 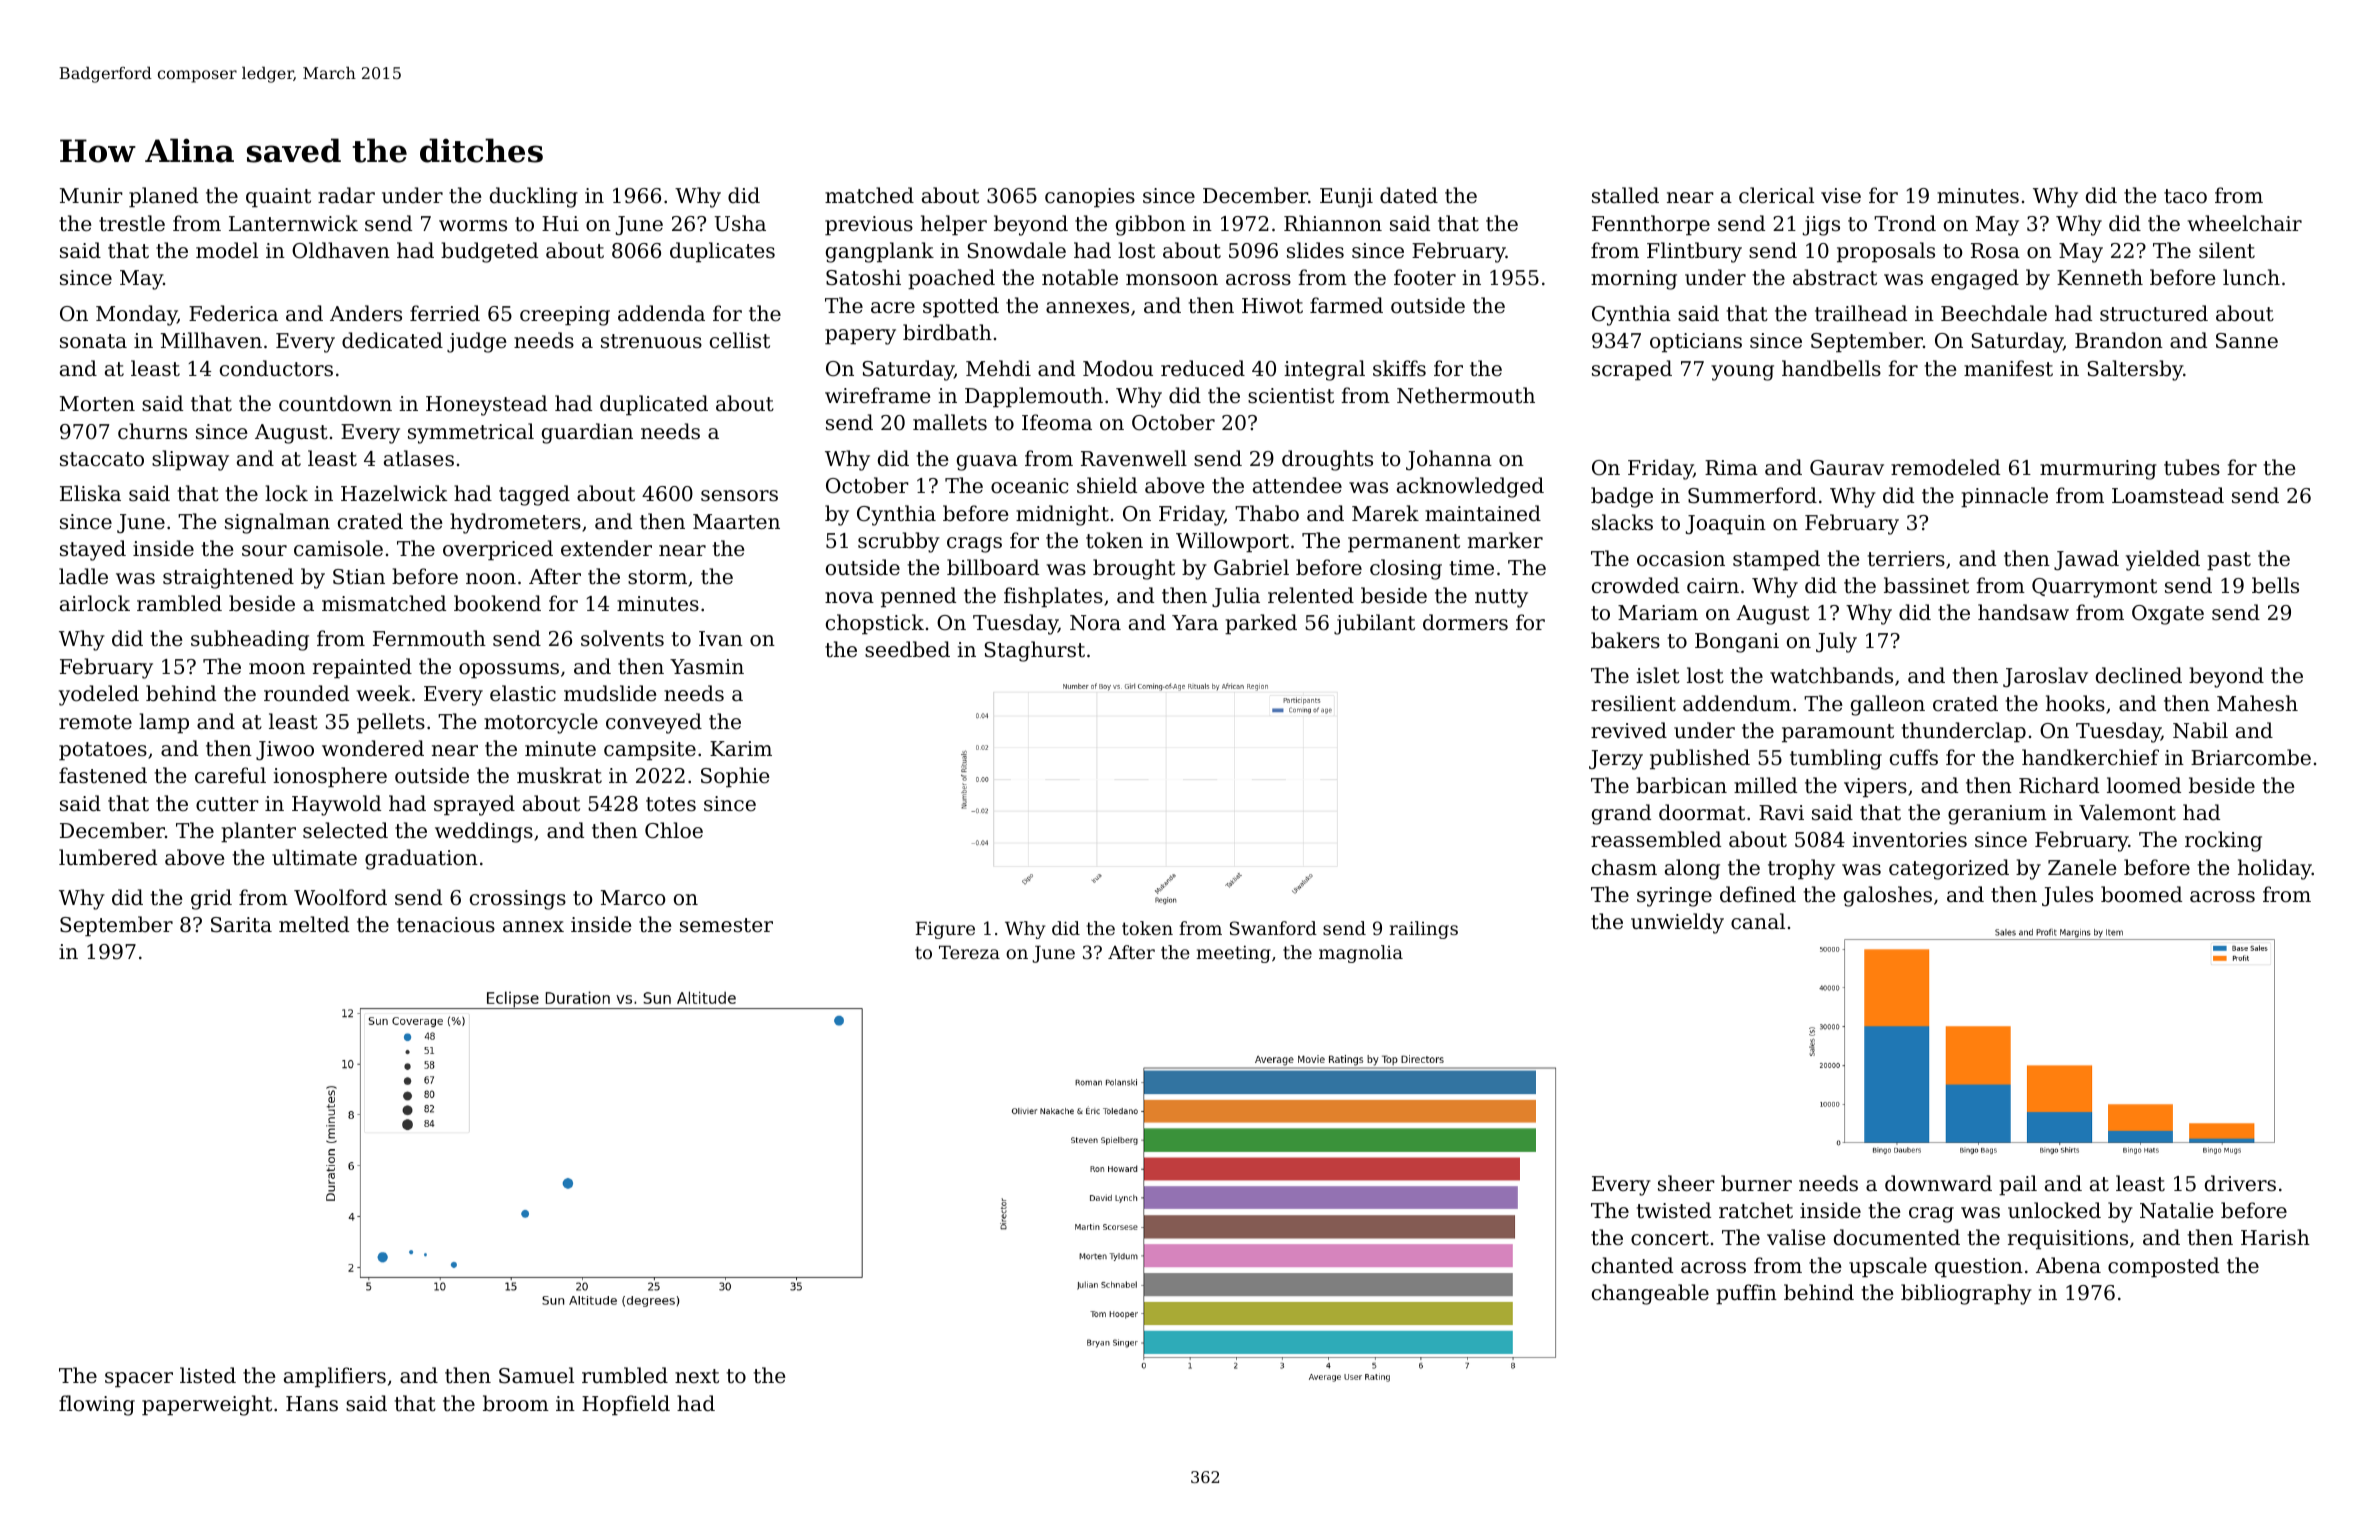 I want to click on tenacious, so click(x=446, y=925).
